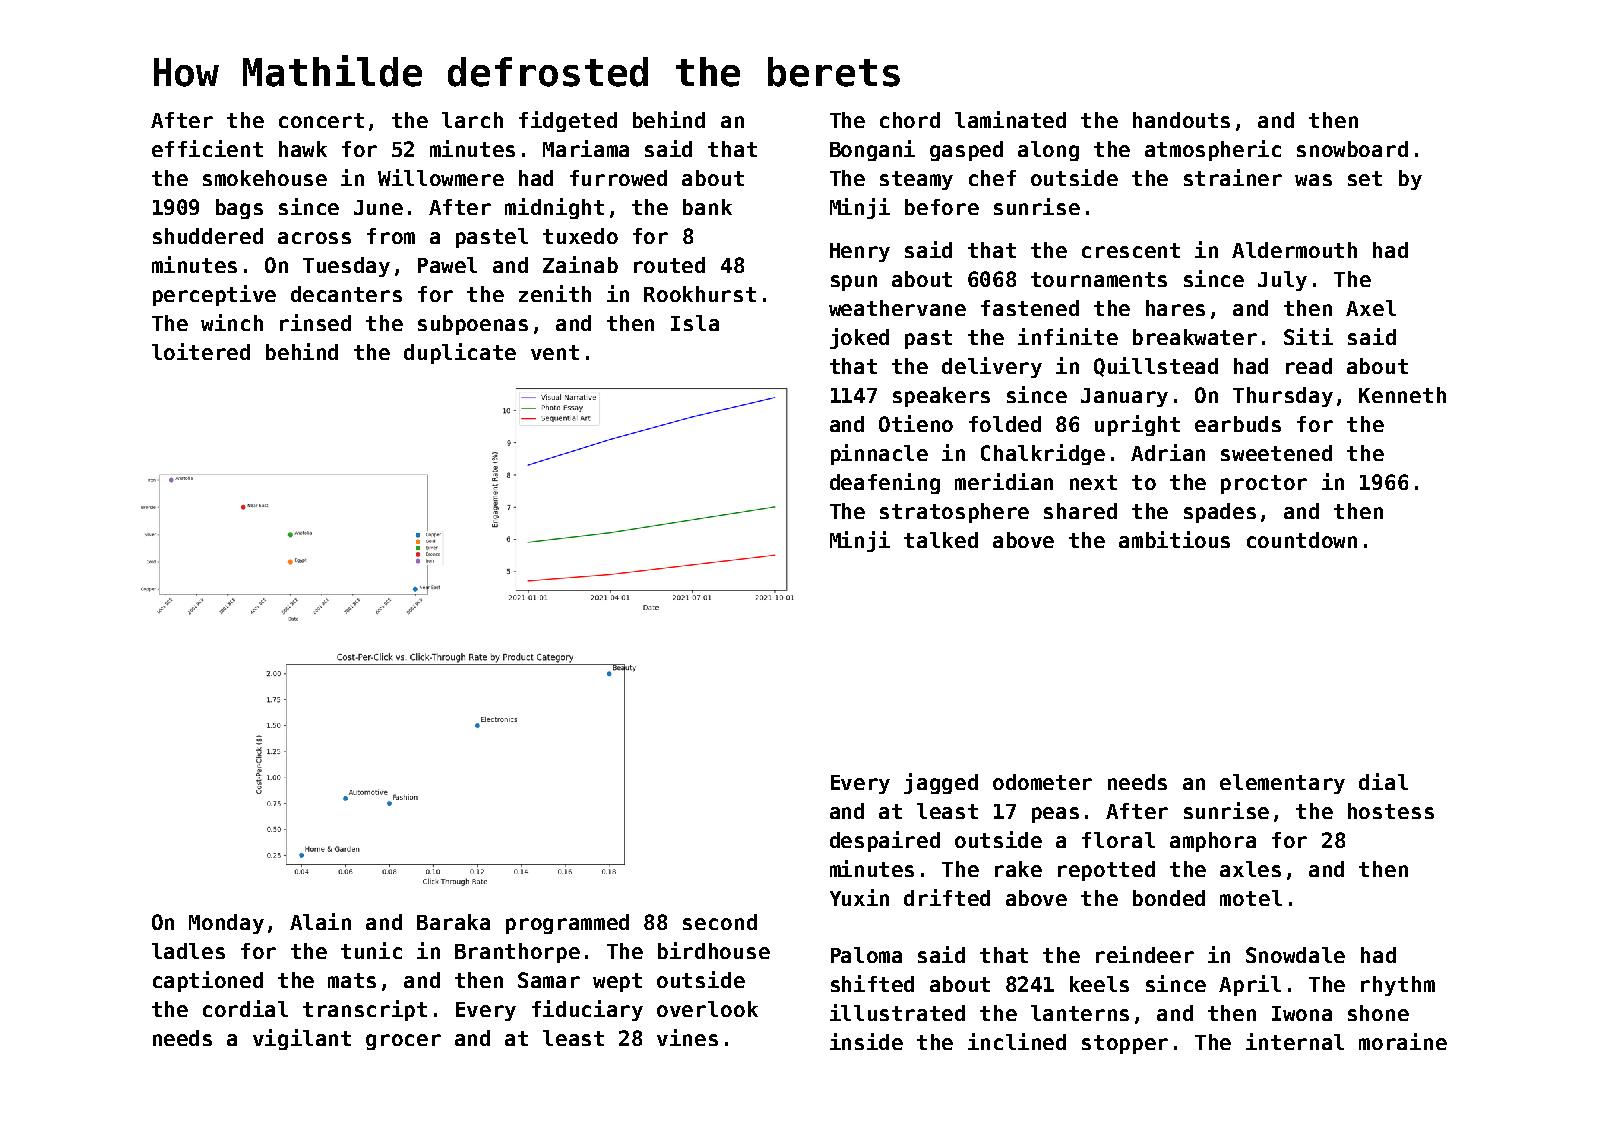  What do you see at coordinates (1181, 120) in the document?
I see `handouts` at bounding box center [1181, 120].
